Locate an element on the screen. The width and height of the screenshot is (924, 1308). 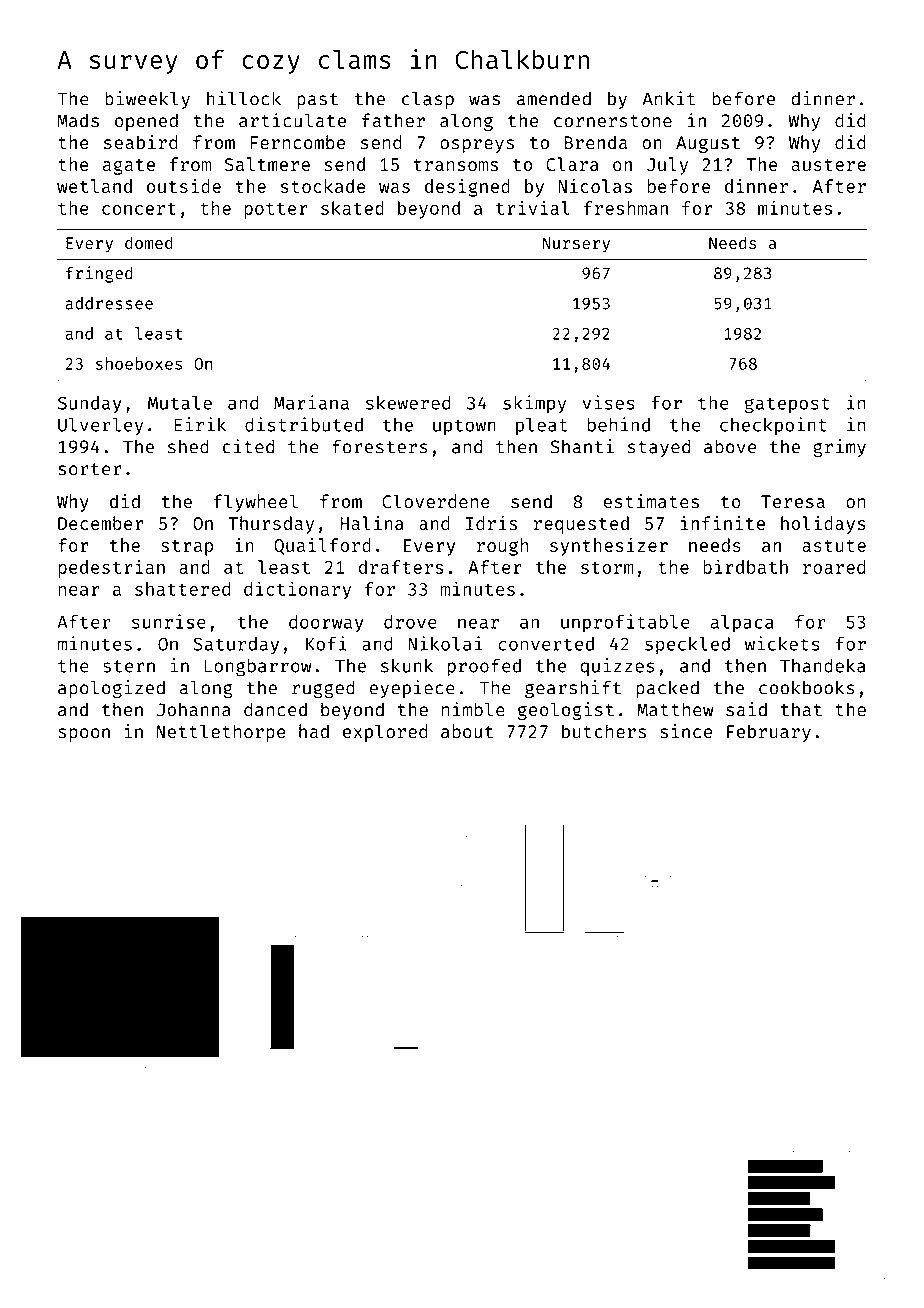
since is located at coordinates (686, 731).
